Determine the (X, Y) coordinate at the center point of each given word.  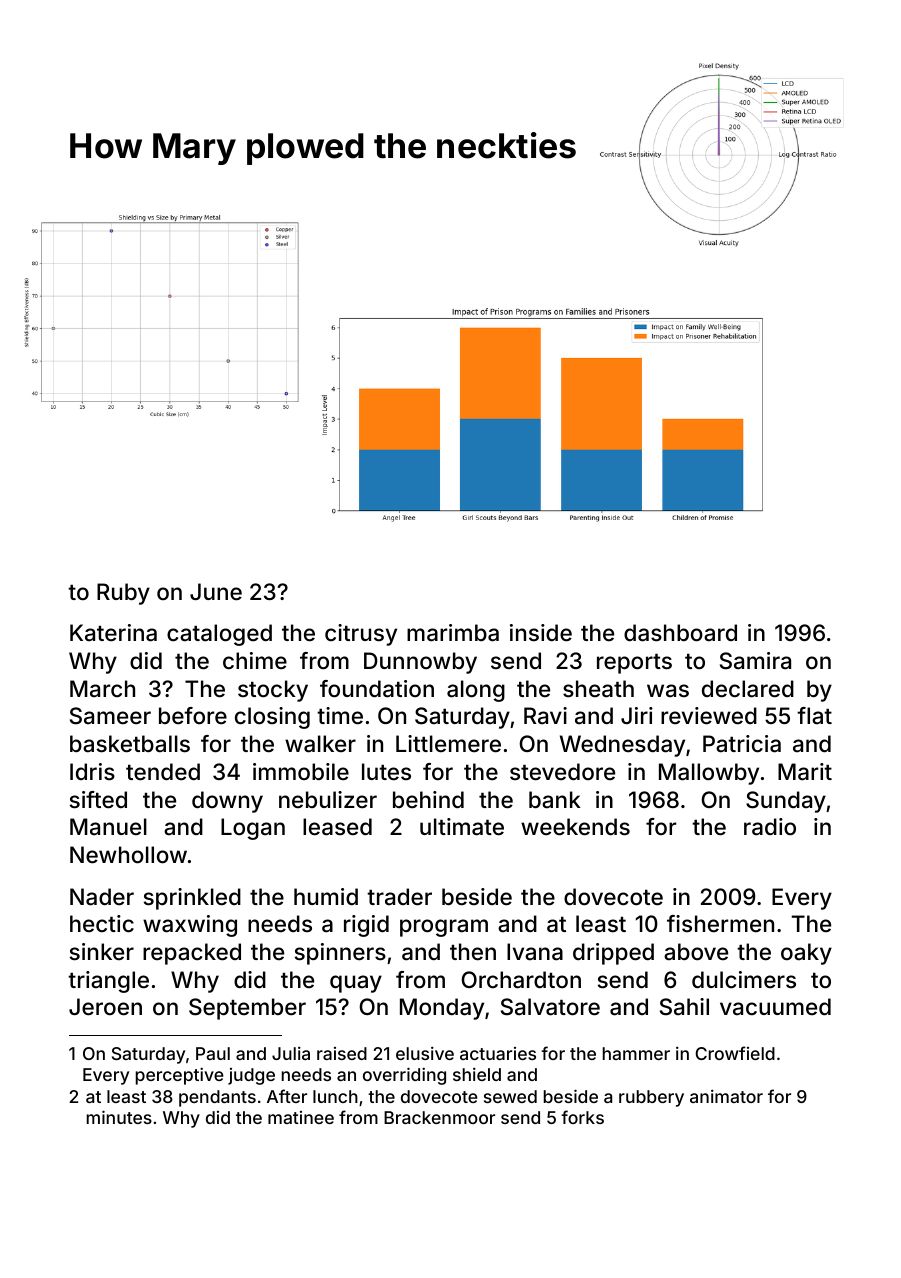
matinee (301, 1117)
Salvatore (550, 1007)
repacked (192, 954)
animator (726, 1096)
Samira (755, 661)
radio (770, 827)
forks (582, 1117)
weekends (575, 827)
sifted (98, 800)
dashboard (680, 633)
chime (255, 661)
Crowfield (735, 1053)
